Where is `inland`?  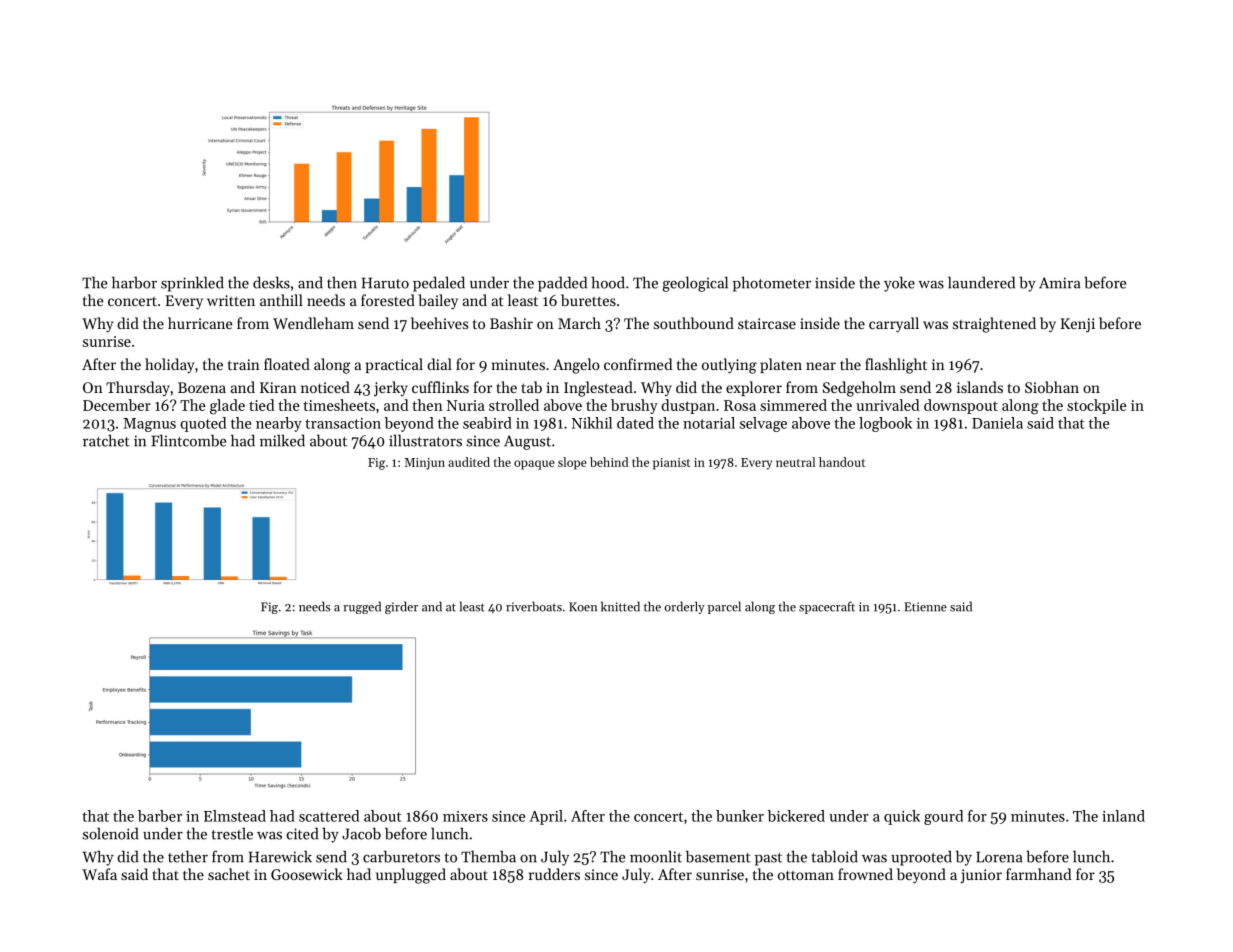
inland is located at coordinates (1123, 816).
